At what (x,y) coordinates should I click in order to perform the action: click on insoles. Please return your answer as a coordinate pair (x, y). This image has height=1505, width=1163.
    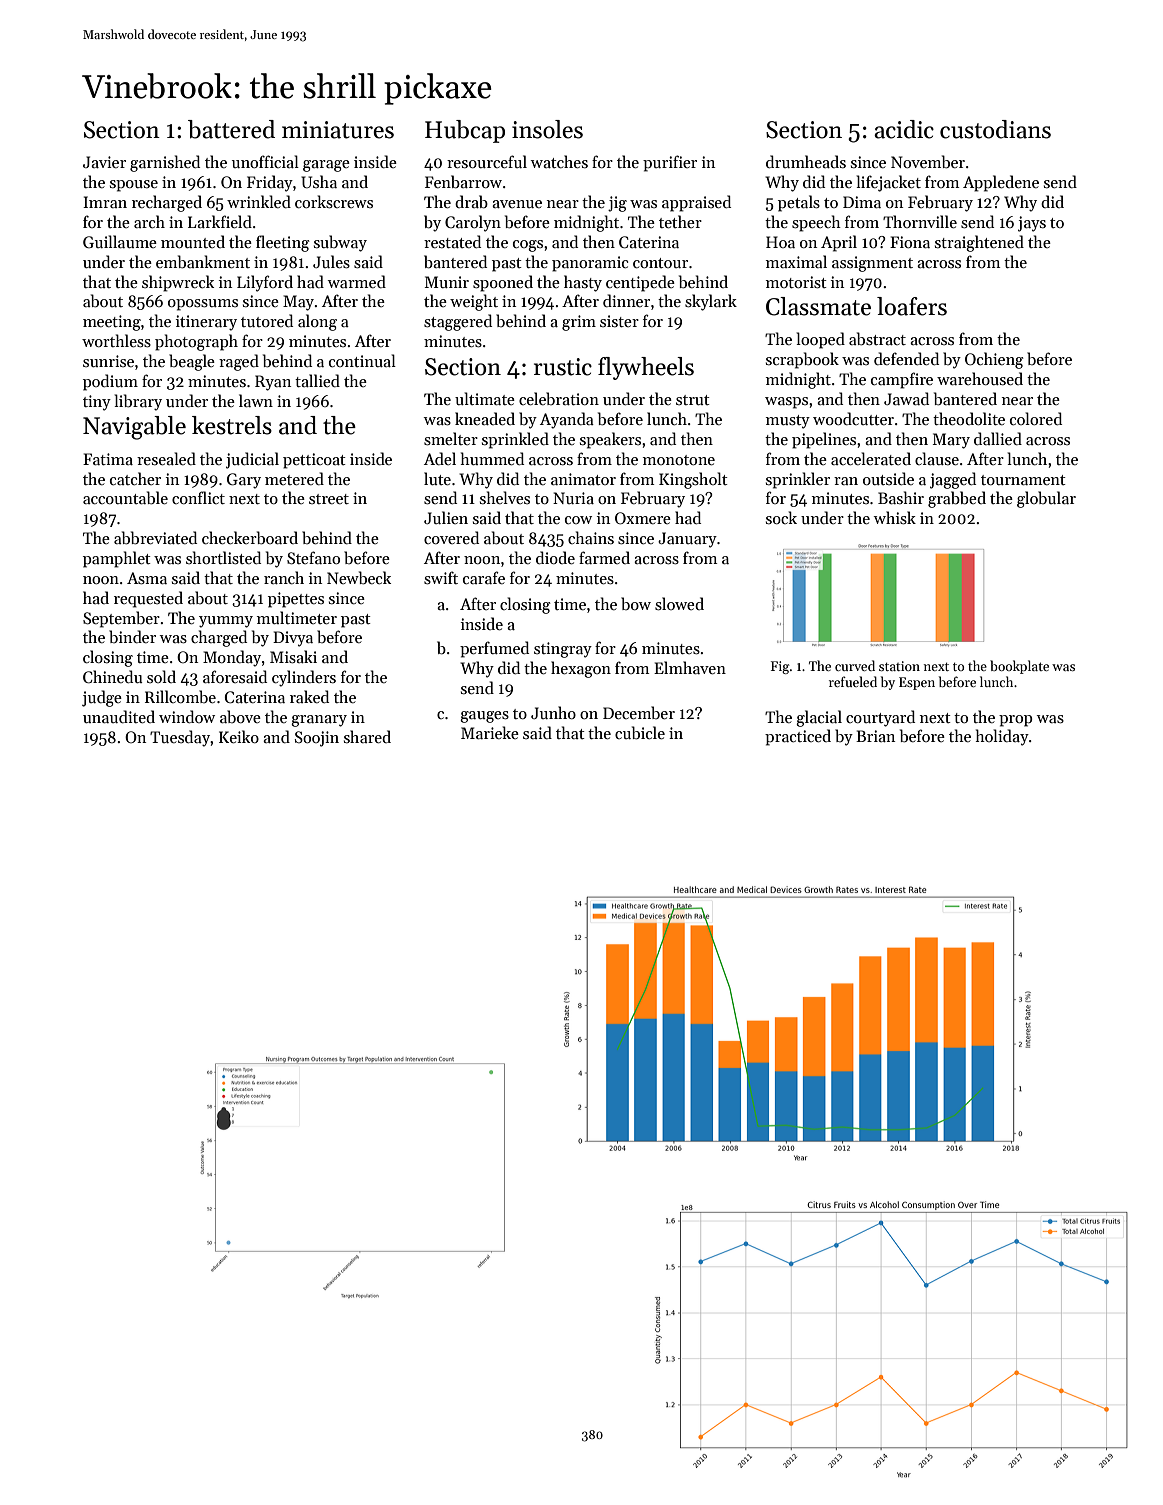
    Looking at the image, I should click on (547, 129).
